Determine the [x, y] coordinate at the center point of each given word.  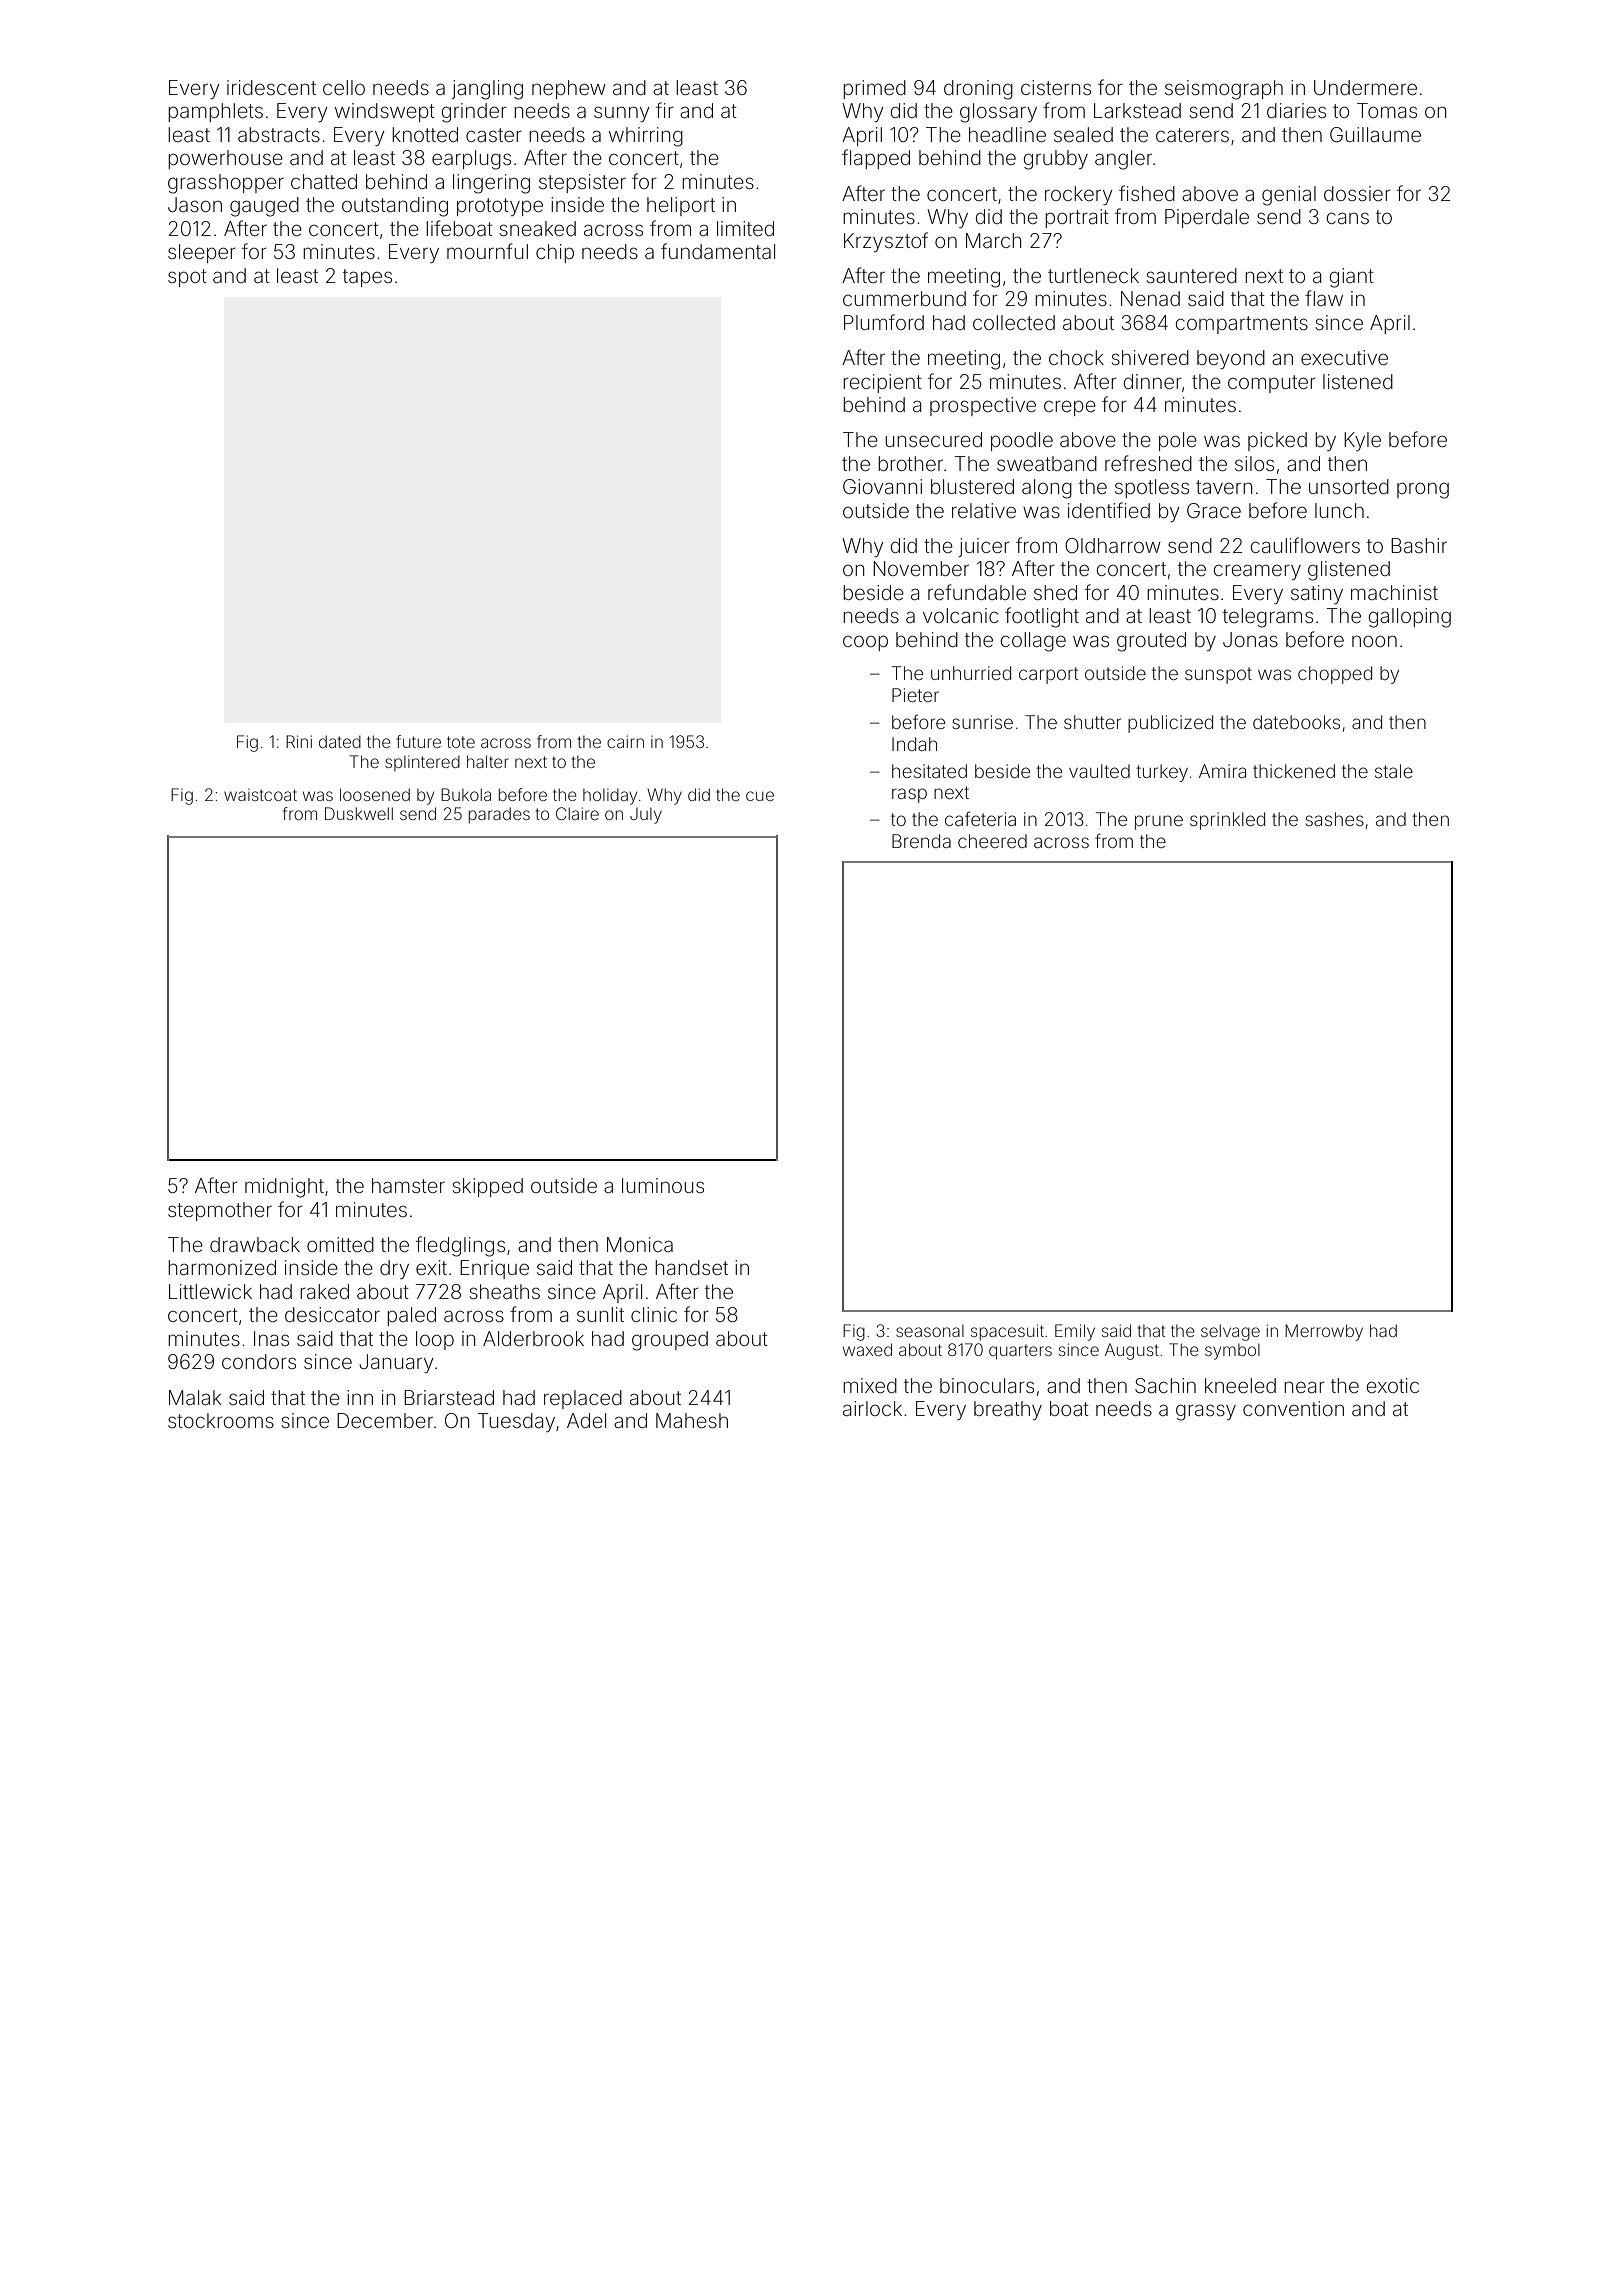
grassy [1206, 1412]
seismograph [1224, 90]
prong [1423, 490]
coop [865, 643]
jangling [487, 90]
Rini [299, 741]
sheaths [504, 1291]
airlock [872, 1408]
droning [978, 90]
